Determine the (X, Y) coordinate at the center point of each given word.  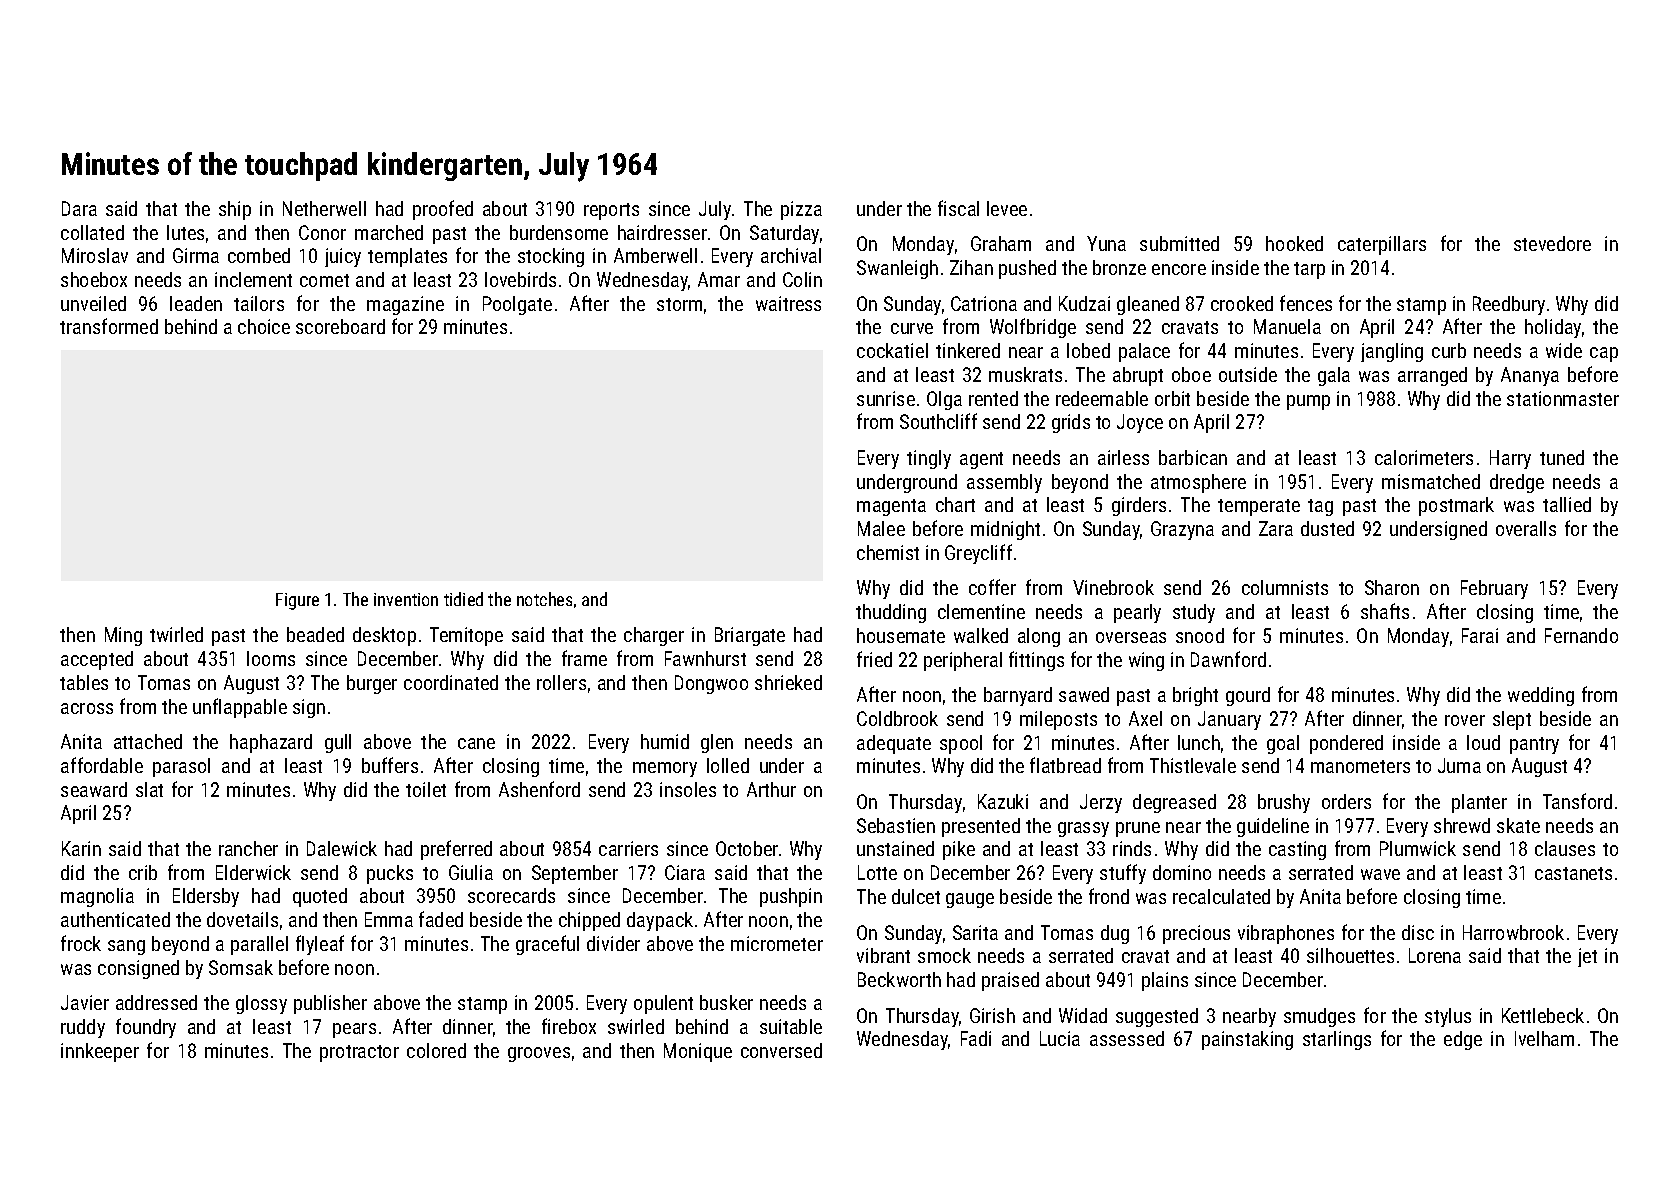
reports (611, 211)
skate (1518, 825)
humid (665, 741)
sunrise (886, 398)
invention (406, 599)
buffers (390, 765)
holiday (1553, 328)
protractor (359, 1053)
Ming (123, 636)
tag (1320, 507)
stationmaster (1563, 398)
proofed (443, 210)
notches (544, 599)
